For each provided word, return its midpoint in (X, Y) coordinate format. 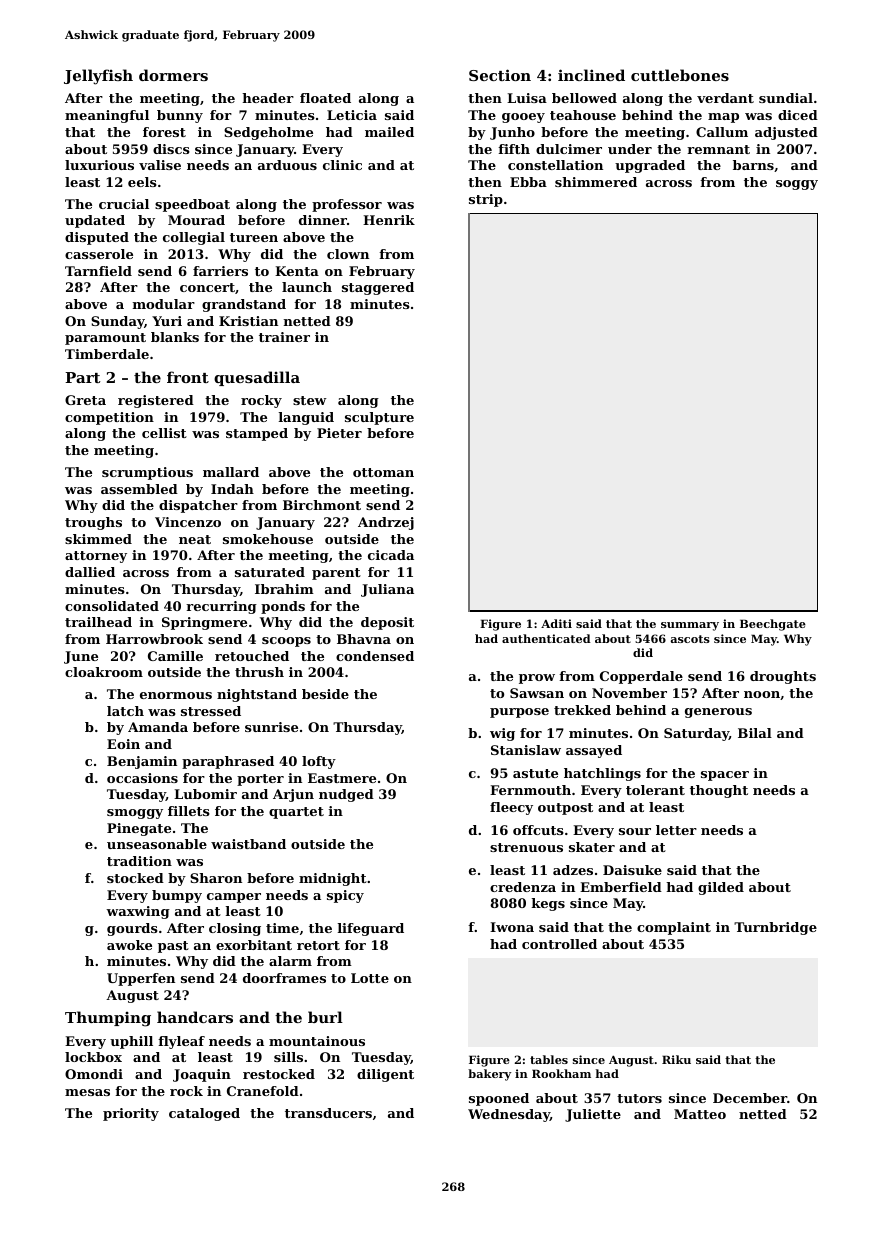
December (750, 1098)
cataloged (204, 1114)
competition (109, 418)
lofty (319, 762)
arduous (287, 165)
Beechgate (773, 625)
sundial (786, 98)
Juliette (593, 1115)
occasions (142, 778)
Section (500, 75)
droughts (783, 677)
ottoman (383, 472)
